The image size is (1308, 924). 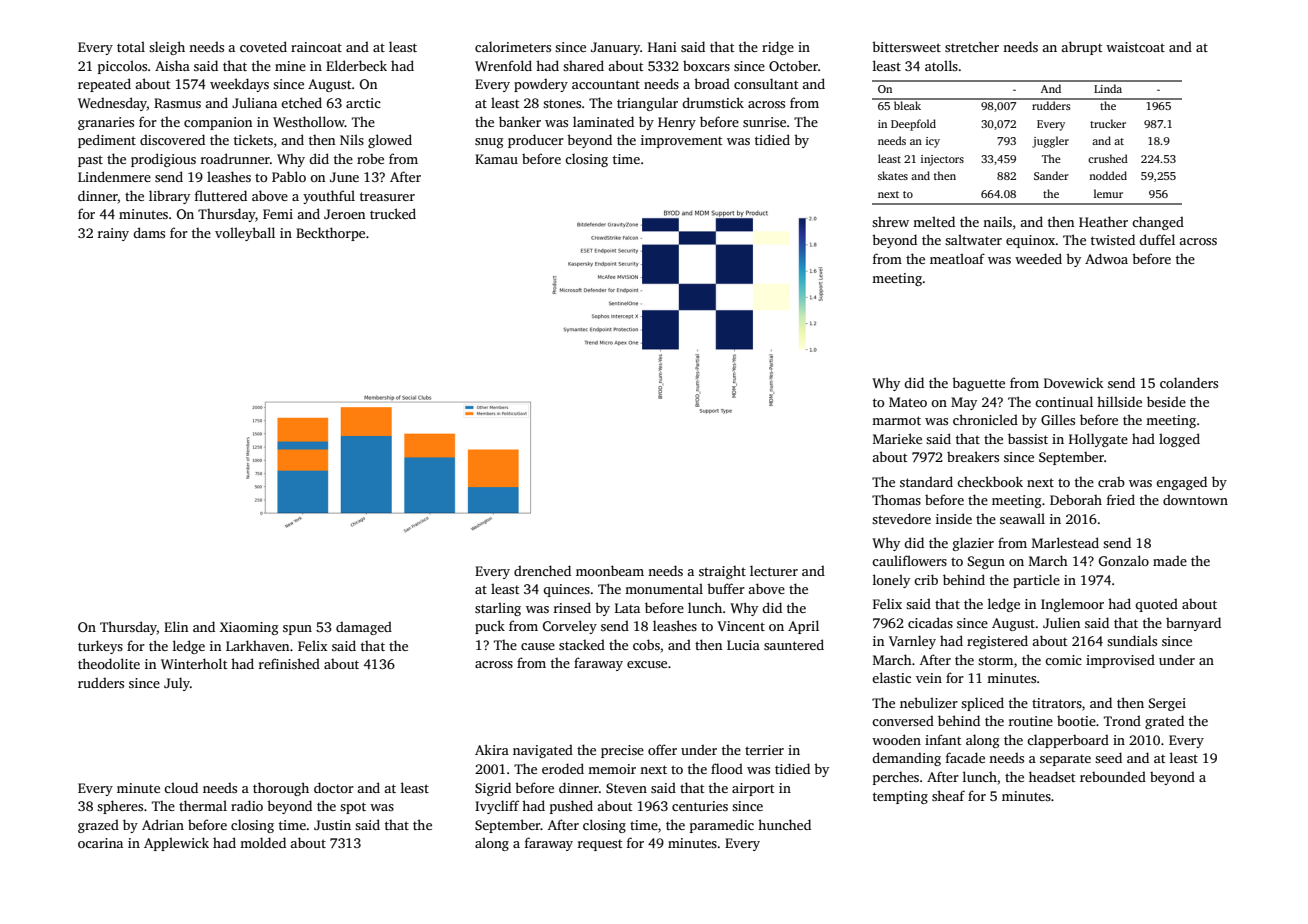 I want to click on thorough, so click(x=281, y=789).
